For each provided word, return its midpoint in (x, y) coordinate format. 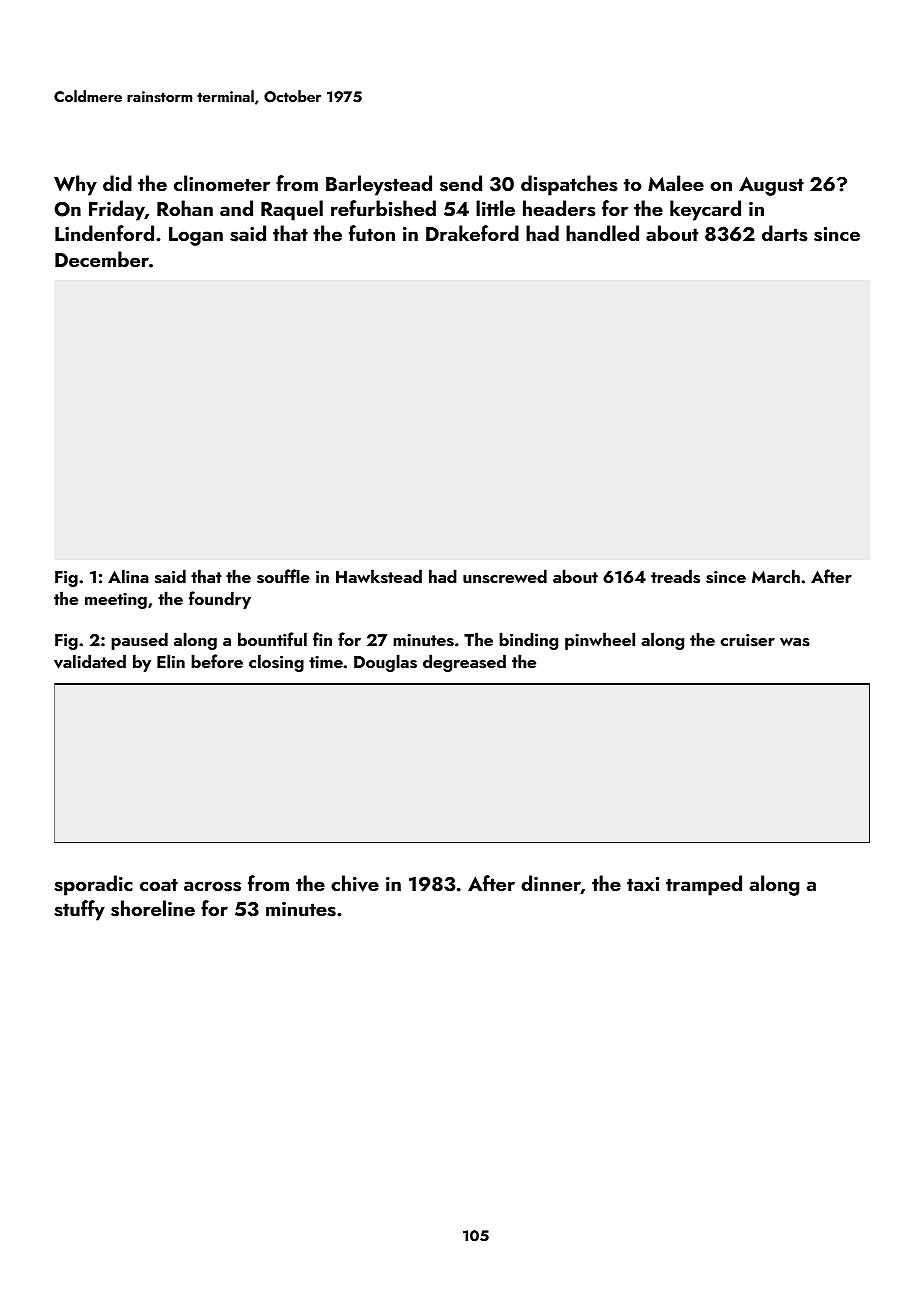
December (102, 259)
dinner (551, 884)
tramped (704, 885)
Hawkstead (379, 576)
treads (675, 576)
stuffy (79, 910)
